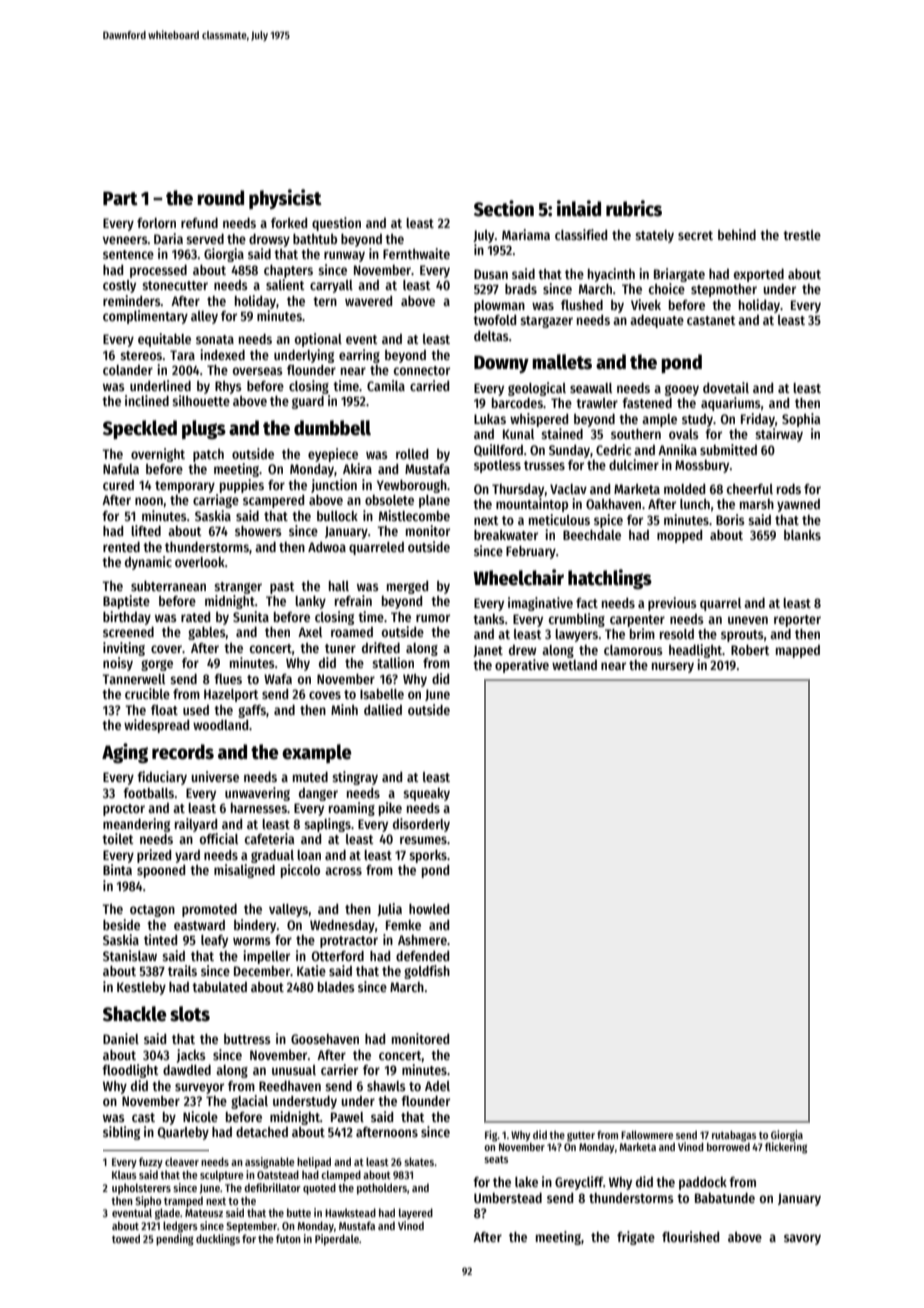  What do you see at coordinates (242, 486) in the image?
I see `puppies` at bounding box center [242, 486].
